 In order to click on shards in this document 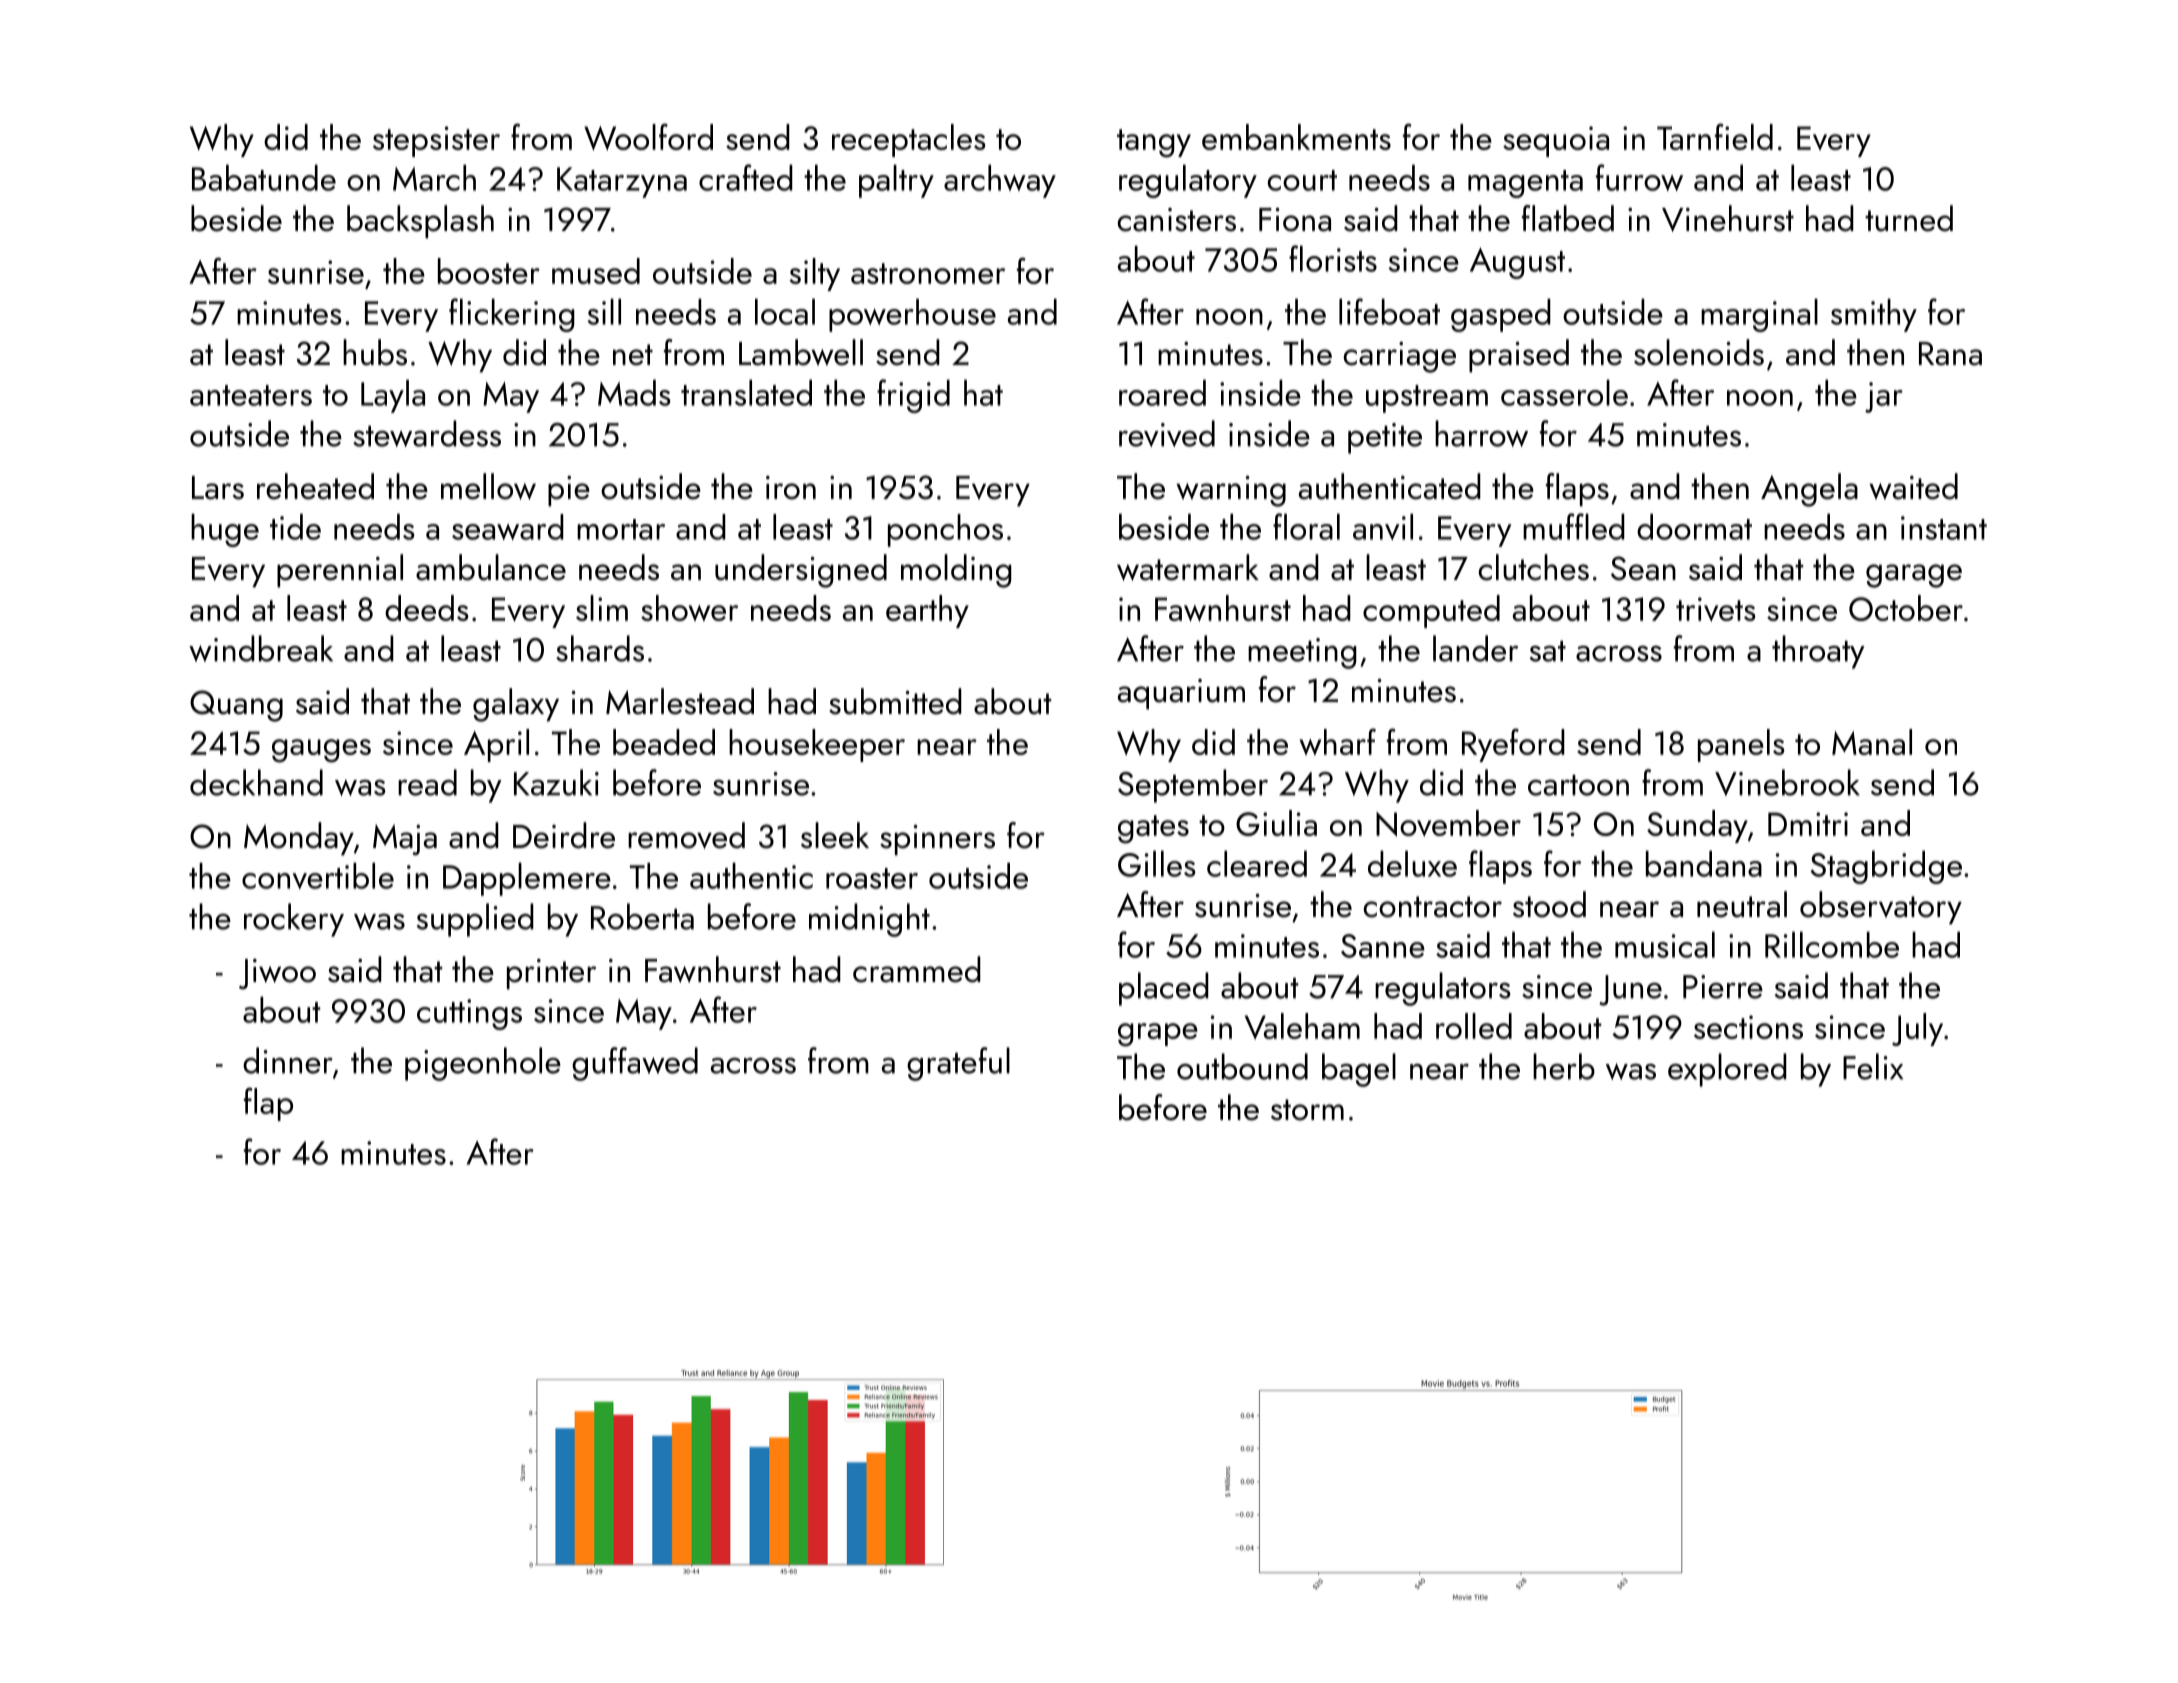, I will do `click(600, 648)`.
